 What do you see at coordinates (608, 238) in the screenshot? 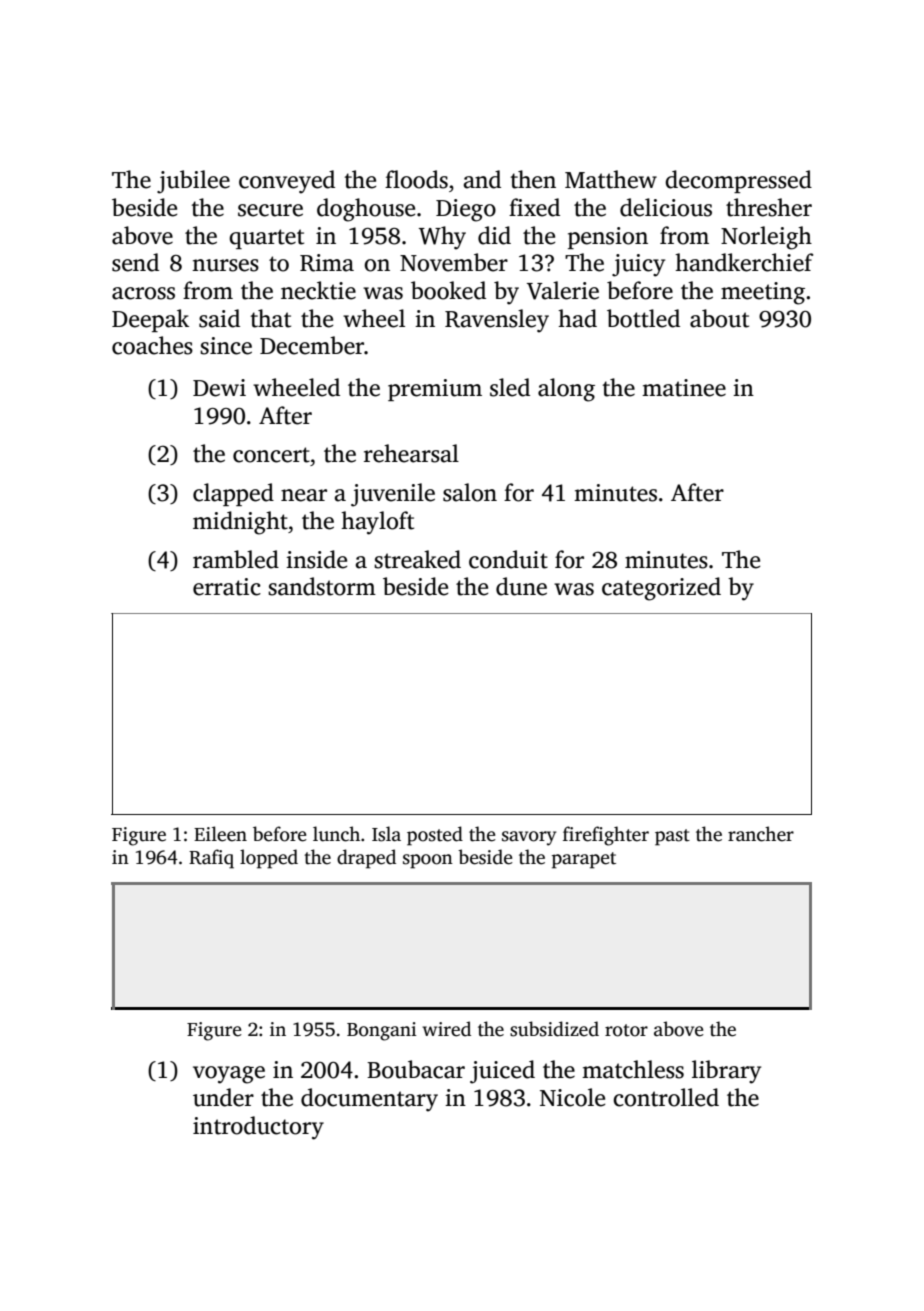
I see `pension` at bounding box center [608, 238].
